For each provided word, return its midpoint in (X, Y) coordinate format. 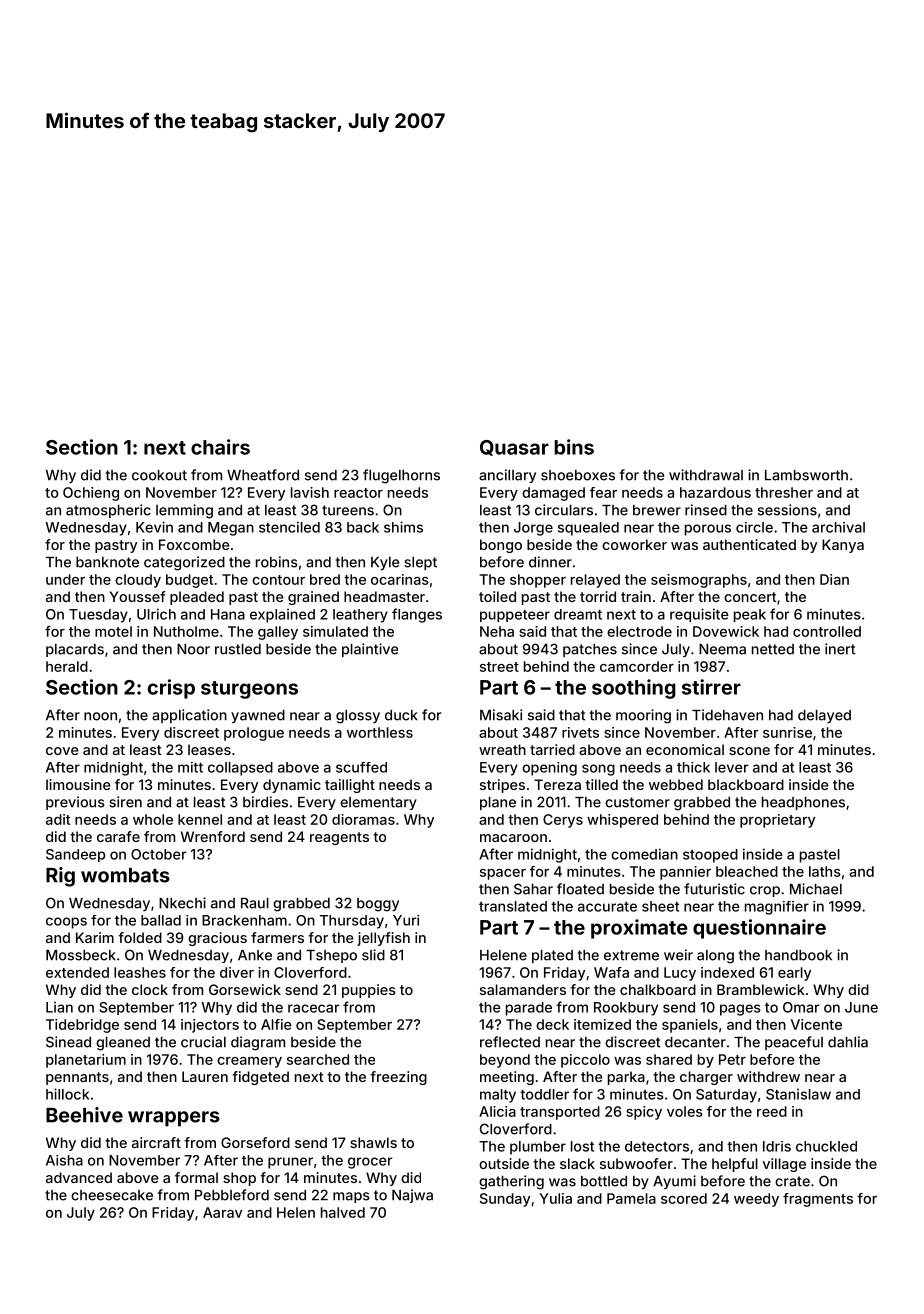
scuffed (361, 767)
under (65, 579)
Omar (801, 1007)
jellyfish (383, 939)
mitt (190, 767)
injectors (210, 1026)
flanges (417, 615)
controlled (827, 631)
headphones (803, 803)
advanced (79, 1177)
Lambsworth (806, 475)
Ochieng (91, 494)
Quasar (514, 448)
